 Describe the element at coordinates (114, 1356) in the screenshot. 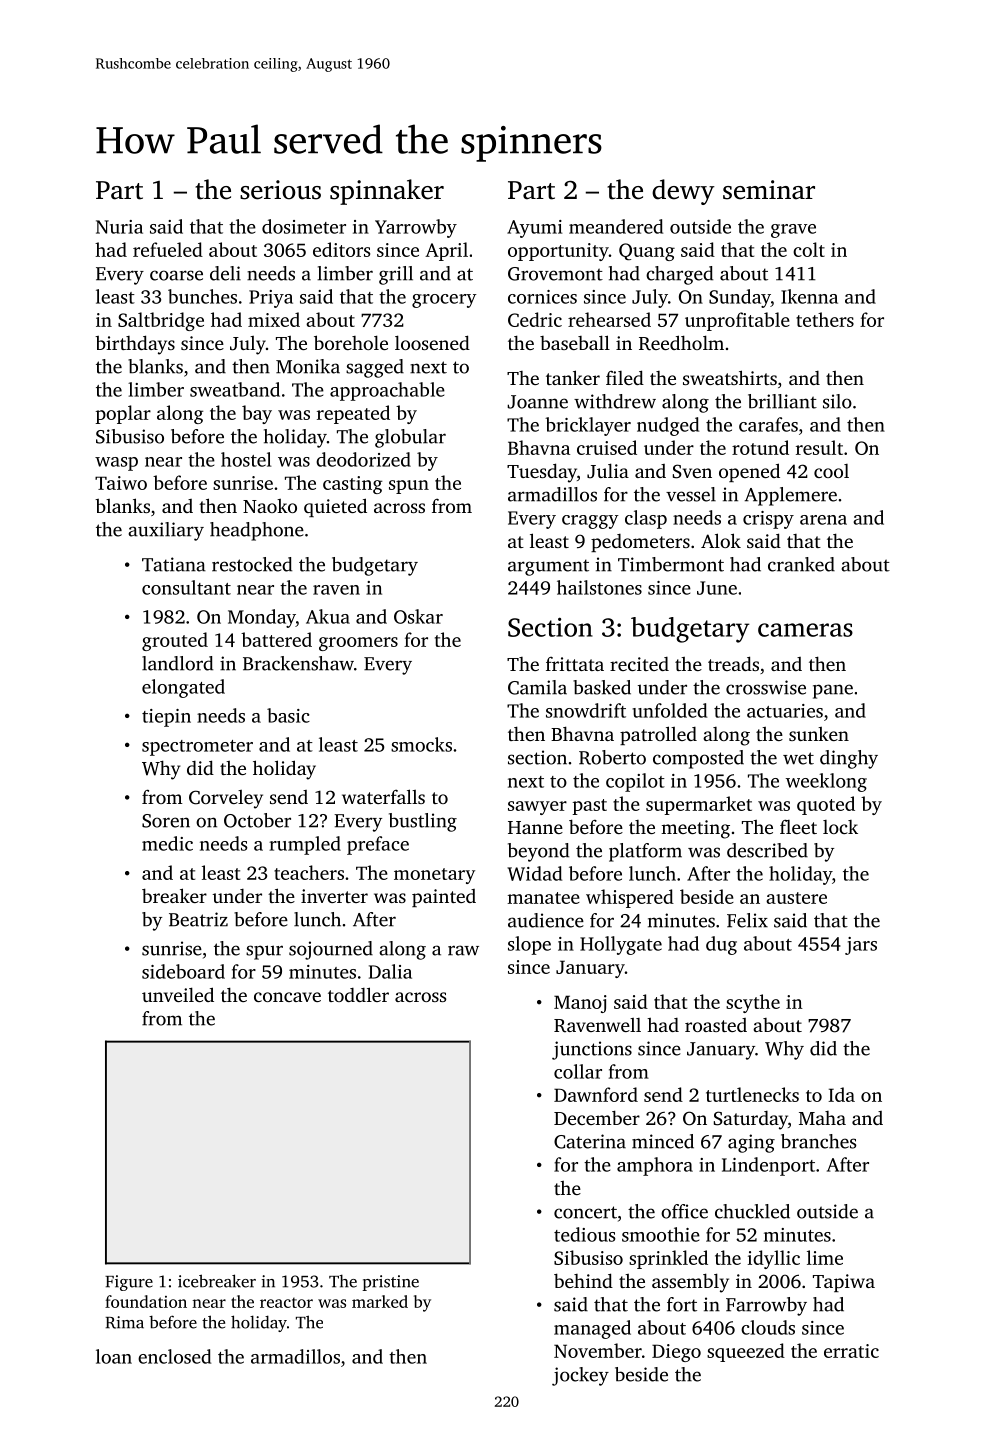

I see `loan` at that location.
